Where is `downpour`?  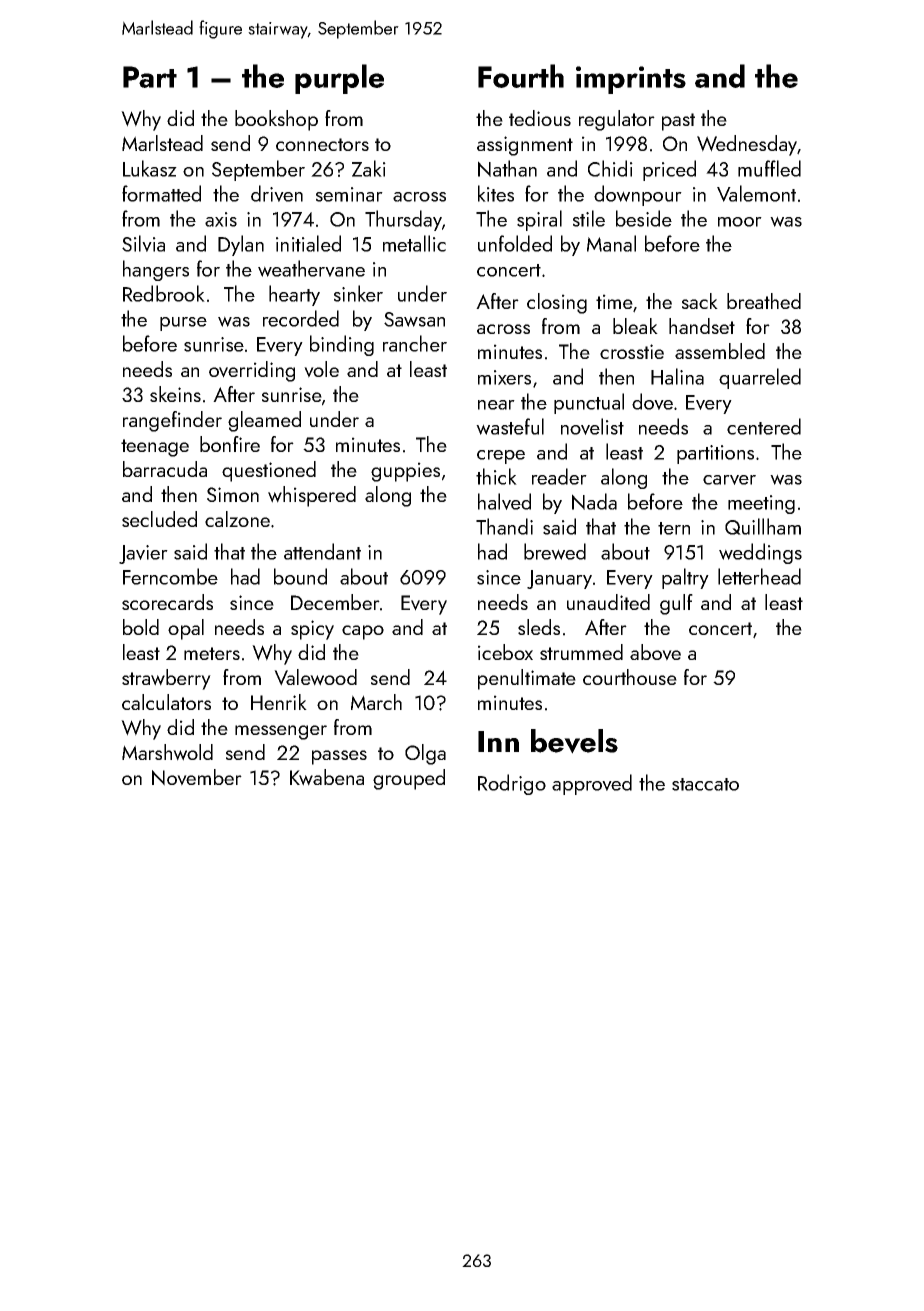
downpour is located at coordinates (638, 195).
